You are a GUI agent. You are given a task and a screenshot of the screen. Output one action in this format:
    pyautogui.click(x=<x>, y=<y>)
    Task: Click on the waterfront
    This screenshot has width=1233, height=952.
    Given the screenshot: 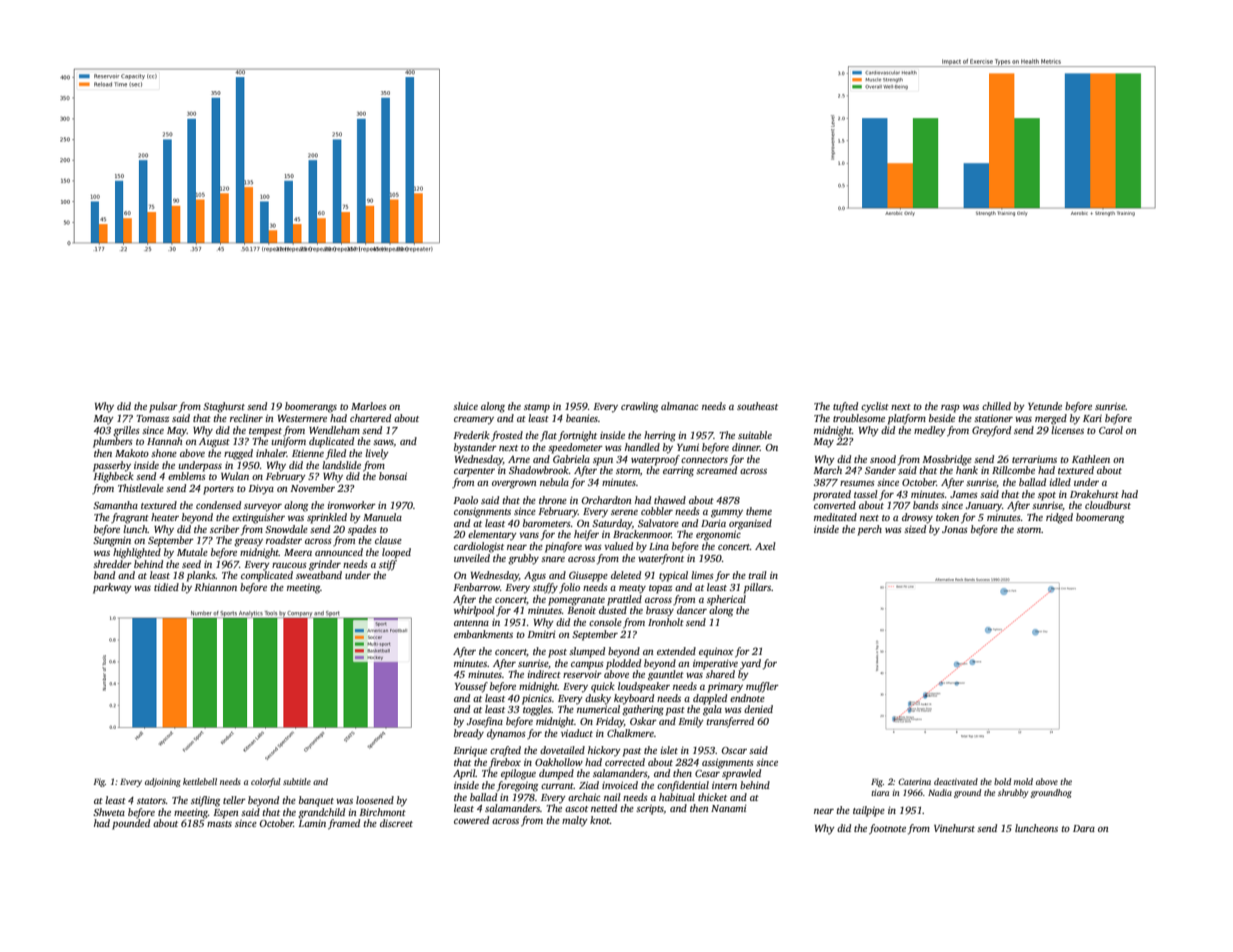 What is the action you would take?
    pyautogui.click(x=661, y=559)
